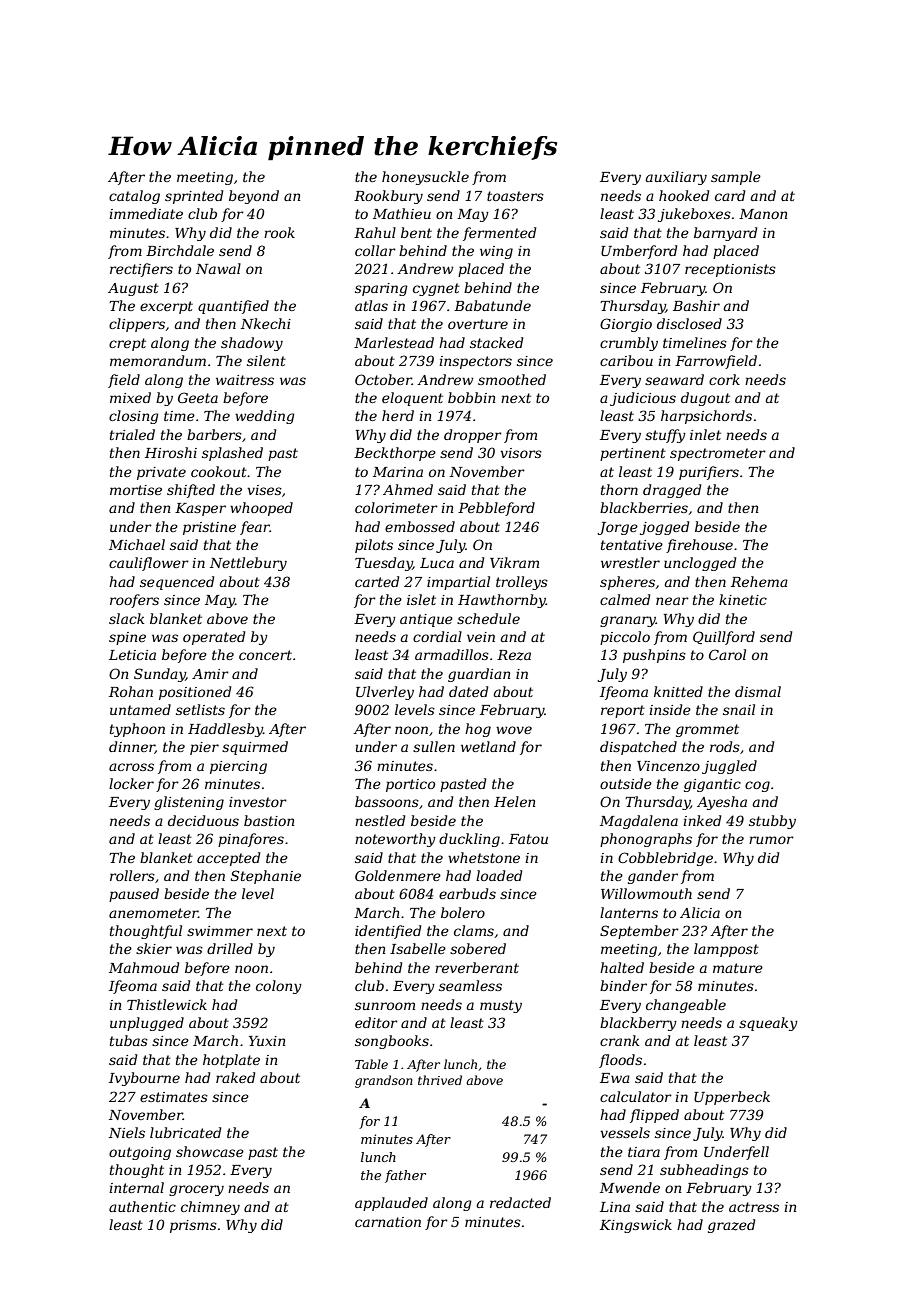 Image resolution: width=908 pixels, height=1316 pixels. Describe the element at coordinates (228, 859) in the page. I see `accepted` at that location.
